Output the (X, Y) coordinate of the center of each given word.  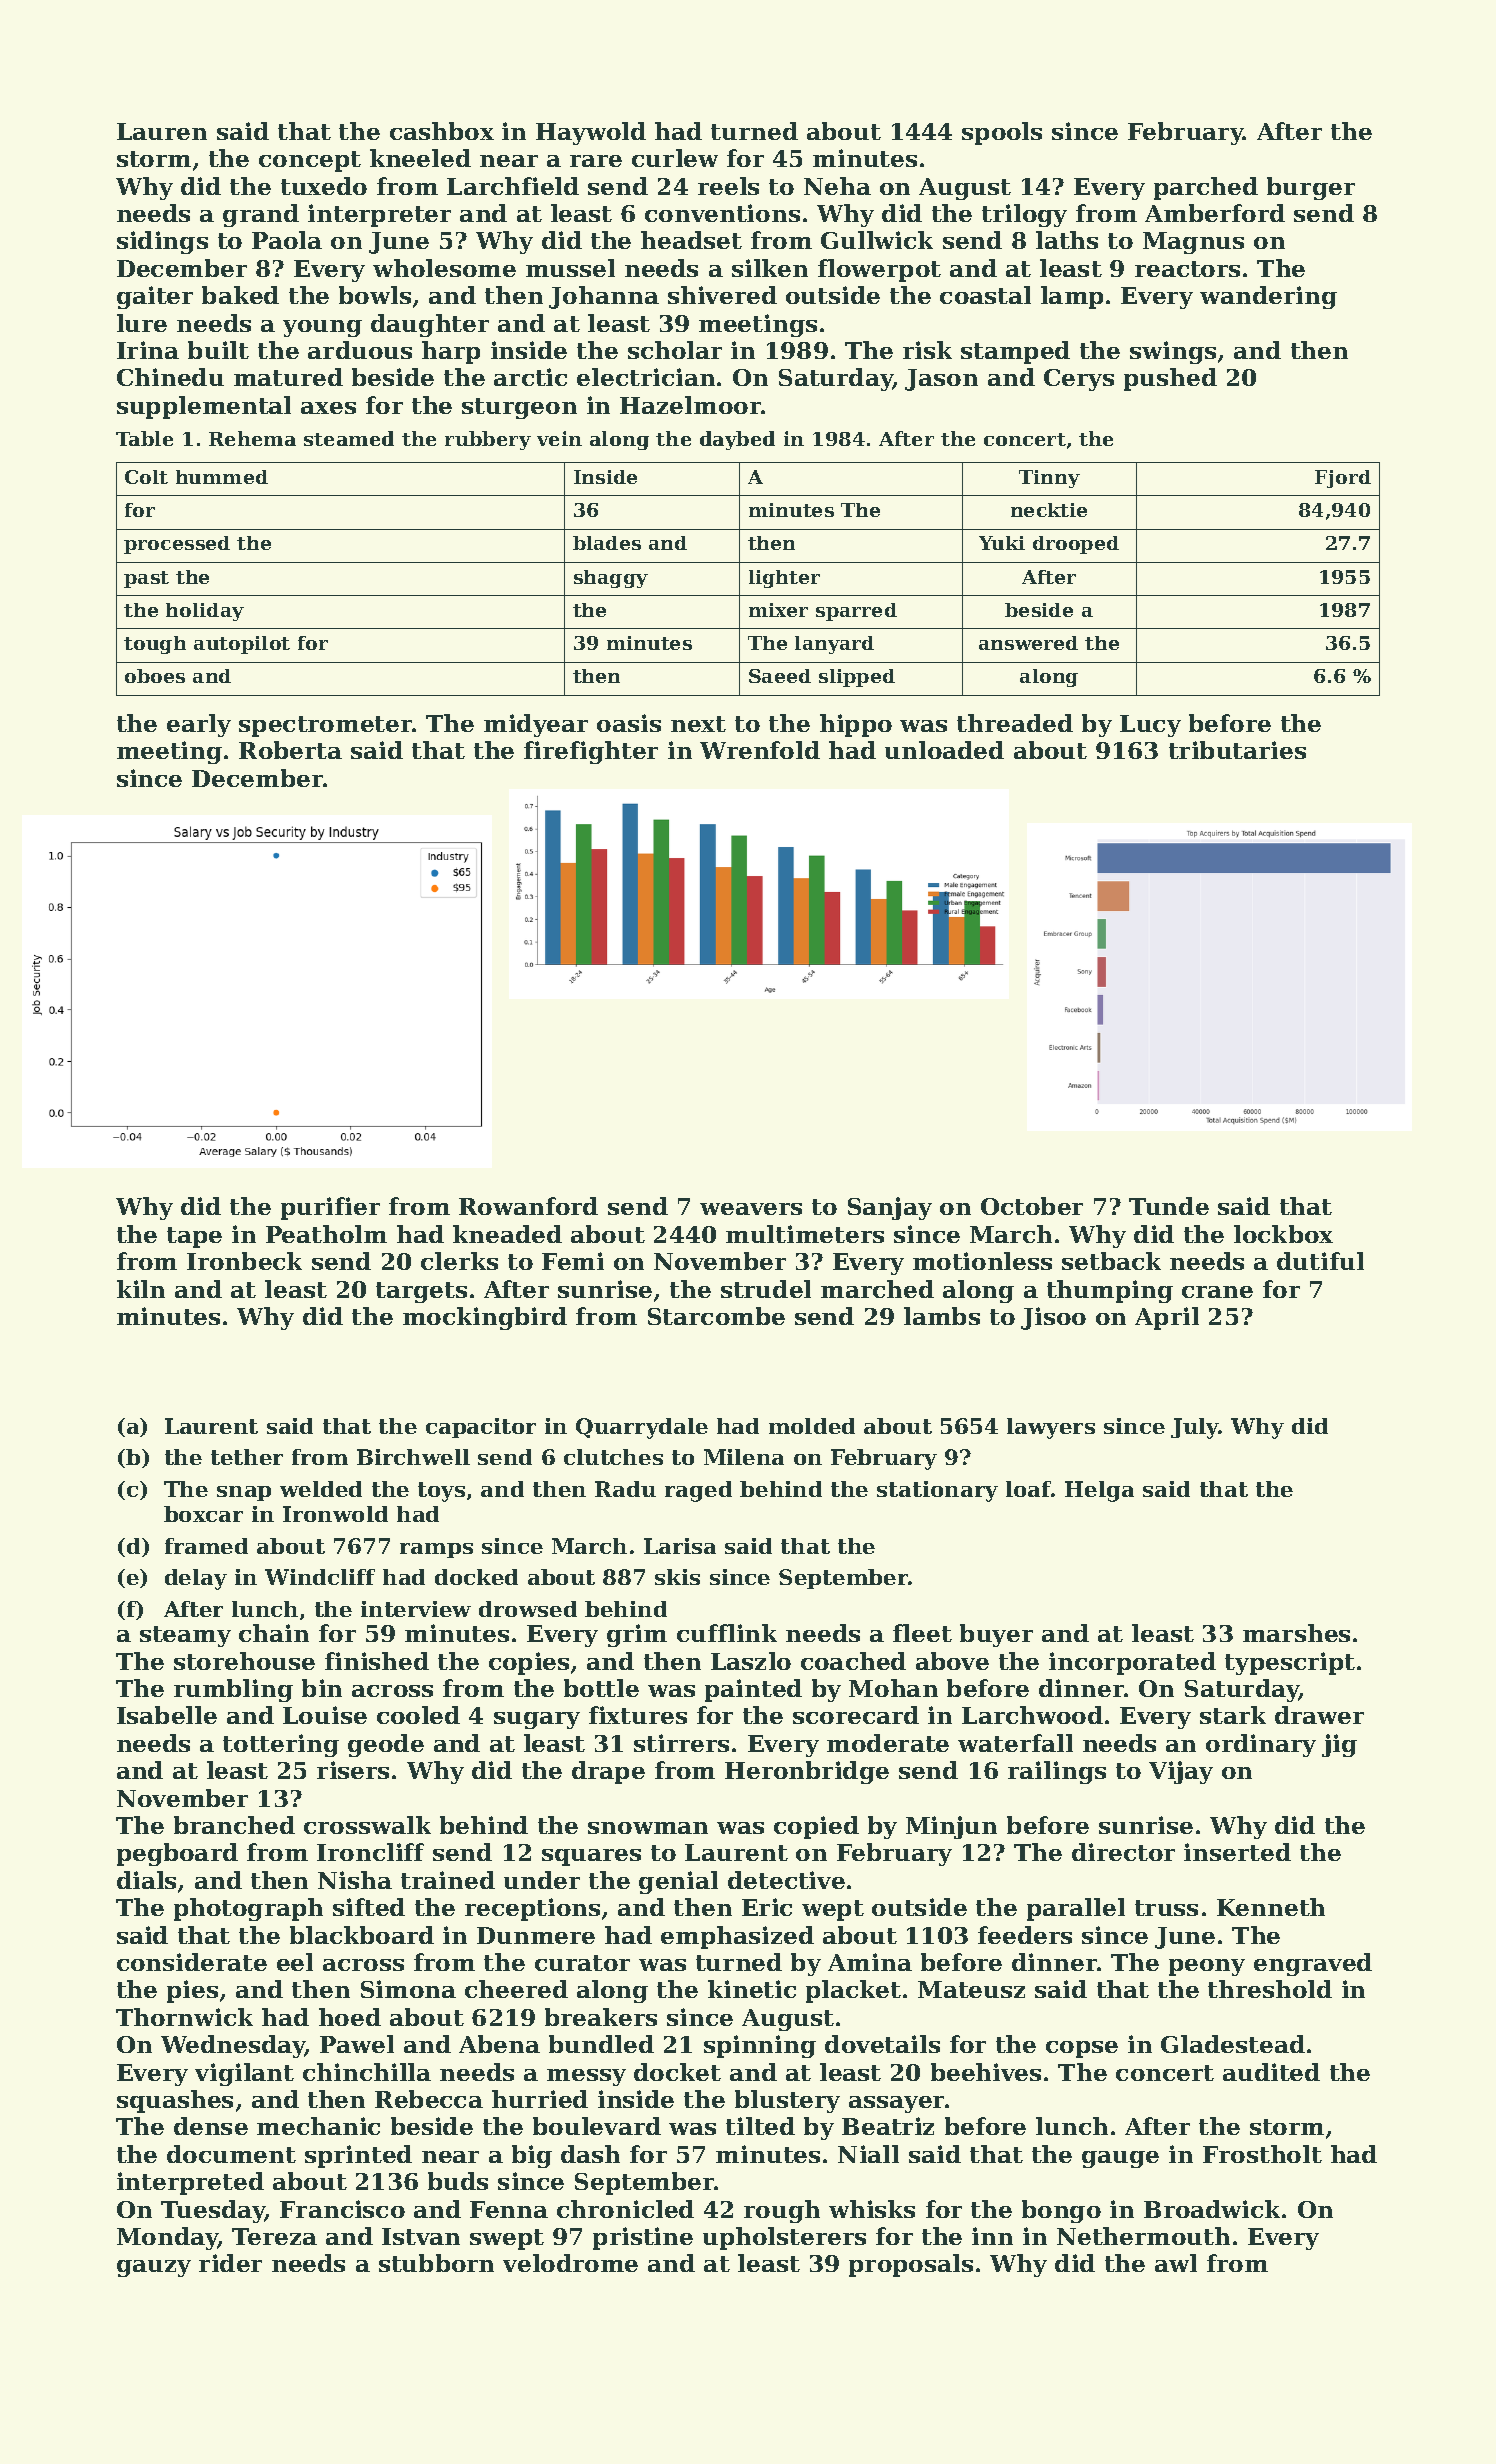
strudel (766, 1289)
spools (1002, 133)
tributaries (1237, 750)
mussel (570, 268)
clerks (459, 1261)
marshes (1296, 1633)
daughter (430, 325)
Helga (1099, 1491)
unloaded (944, 750)
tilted (760, 2126)
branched (234, 1825)
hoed (350, 2017)
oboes (155, 676)
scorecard (856, 1715)
